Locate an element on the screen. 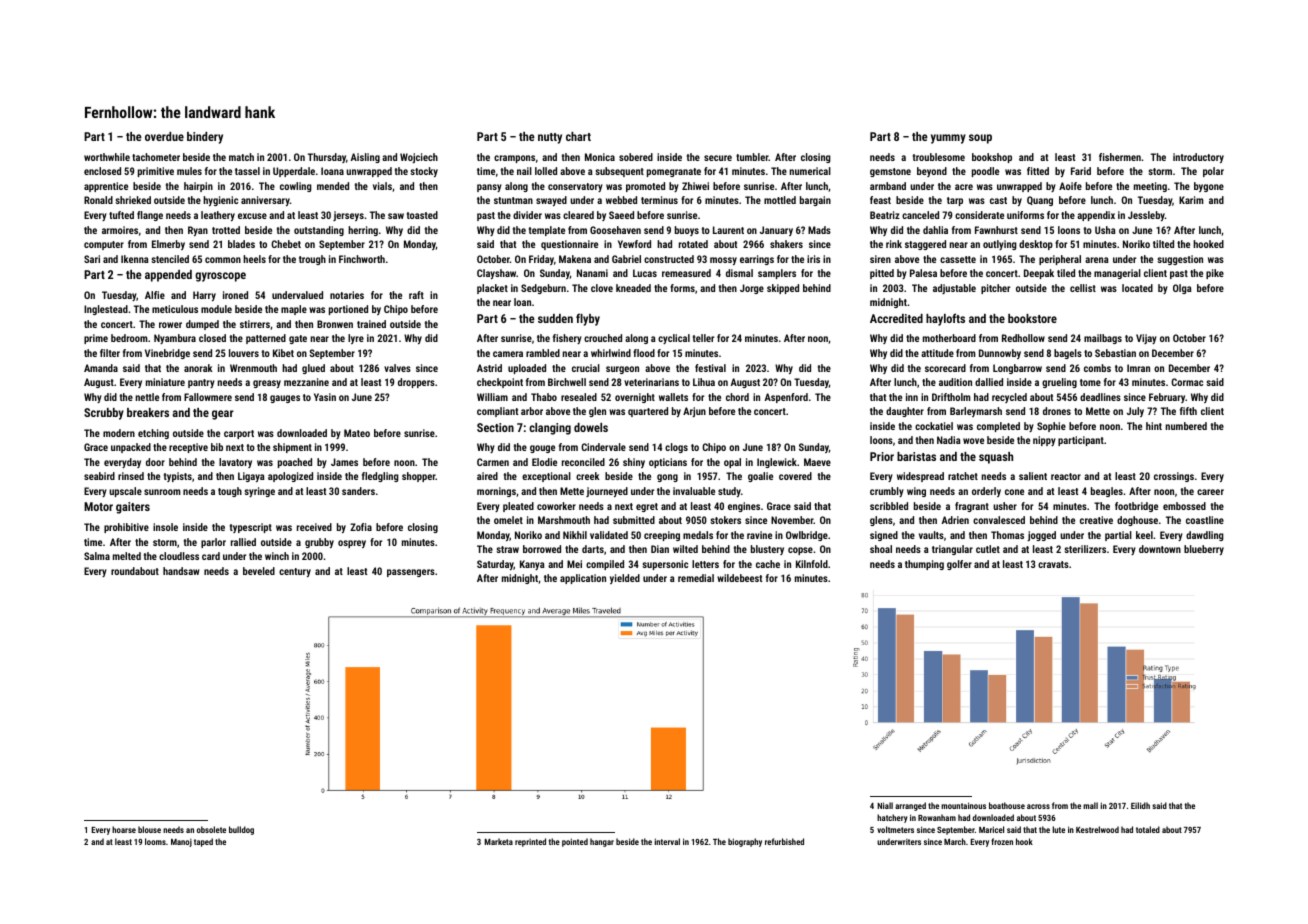 The height and width of the screenshot is (924, 1308). pomegranate is located at coordinates (674, 172).
